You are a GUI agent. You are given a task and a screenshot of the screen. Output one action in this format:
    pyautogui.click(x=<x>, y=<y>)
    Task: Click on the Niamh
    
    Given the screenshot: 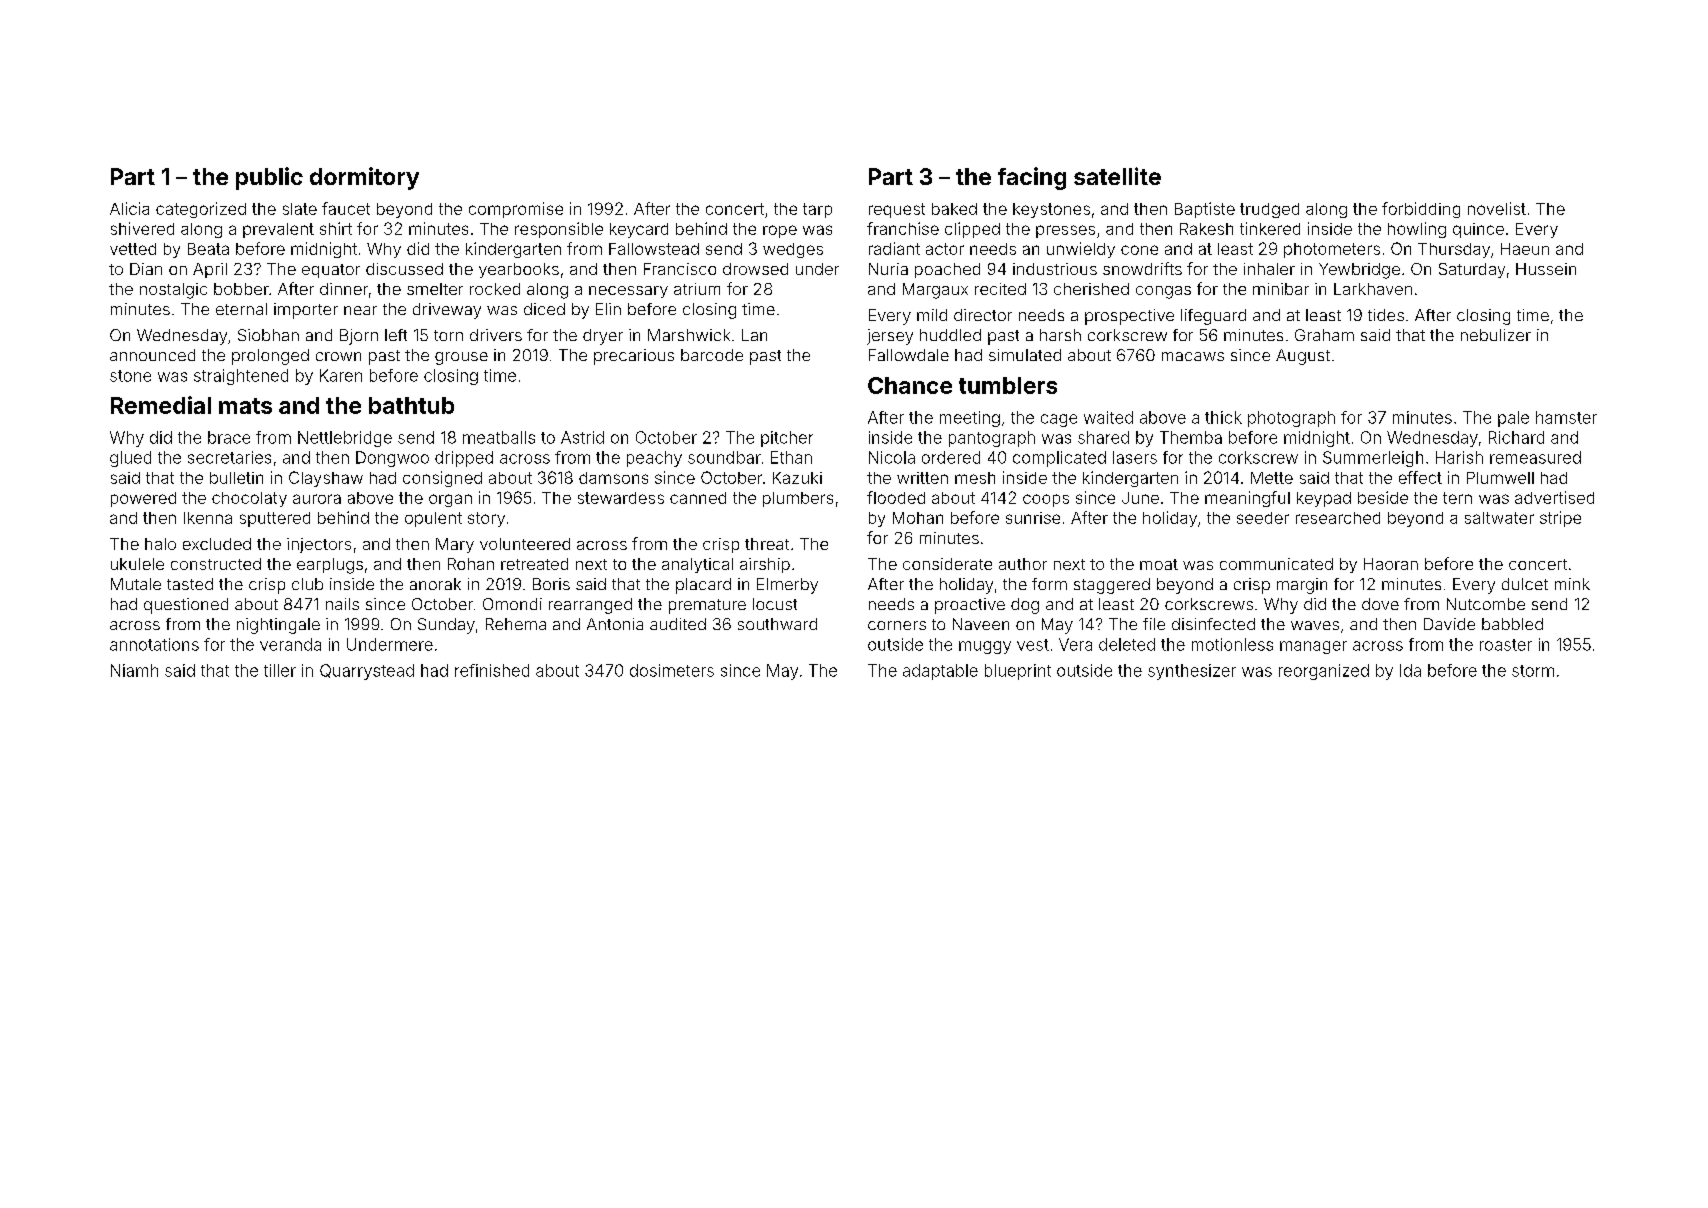 What is the action you would take?
    pyautogui.click(x=134, y=670)
